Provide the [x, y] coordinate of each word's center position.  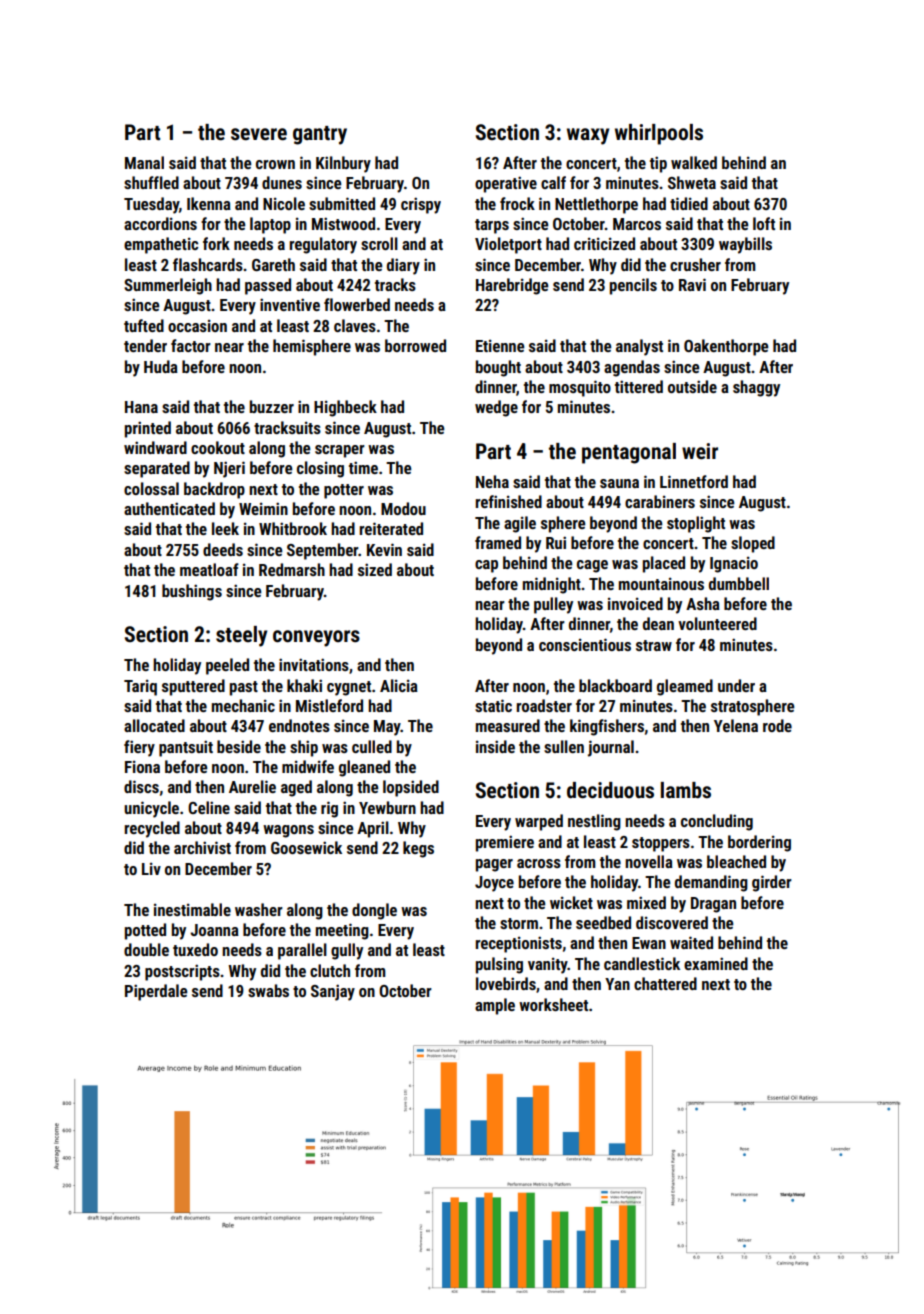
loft [764, 223]
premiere [505, 843]
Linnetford [694, 481]
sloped [753, 544]
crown [275, 164]
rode [777, 725]
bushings [192, 592]
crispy [421, 205]
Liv [151, 869]
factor [191, 345]
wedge [496, 408]
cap [486, 566]
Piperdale [156, 992]
